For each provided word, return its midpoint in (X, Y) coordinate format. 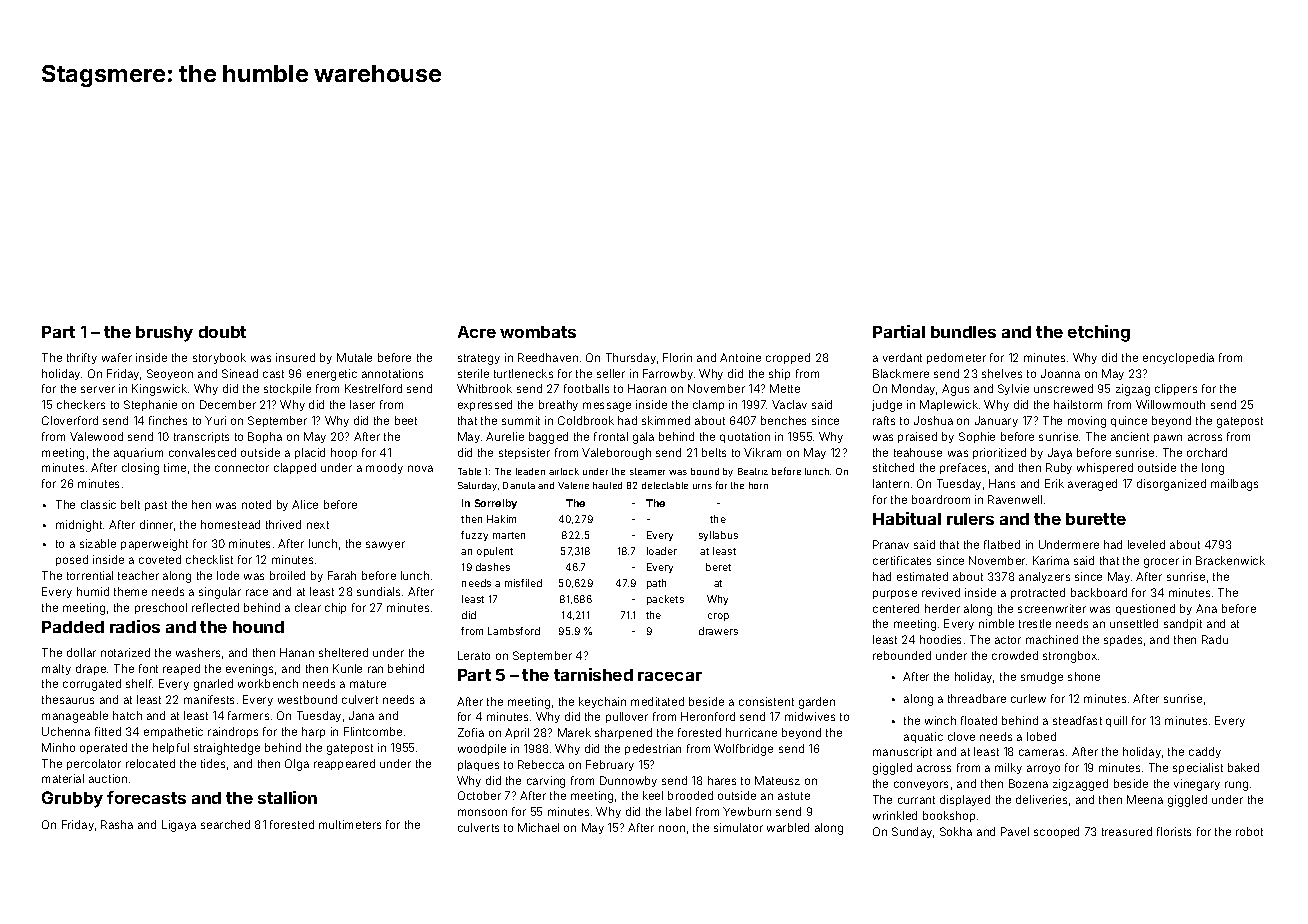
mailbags (1234, 485)
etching (1099, 333)
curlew (1028, 698)
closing (140, 469)
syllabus (718, 536)
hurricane (751, 732)
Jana (361, 715)
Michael (538, 827)
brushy (164, 334)
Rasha (117, 824)
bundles (963, 332)
